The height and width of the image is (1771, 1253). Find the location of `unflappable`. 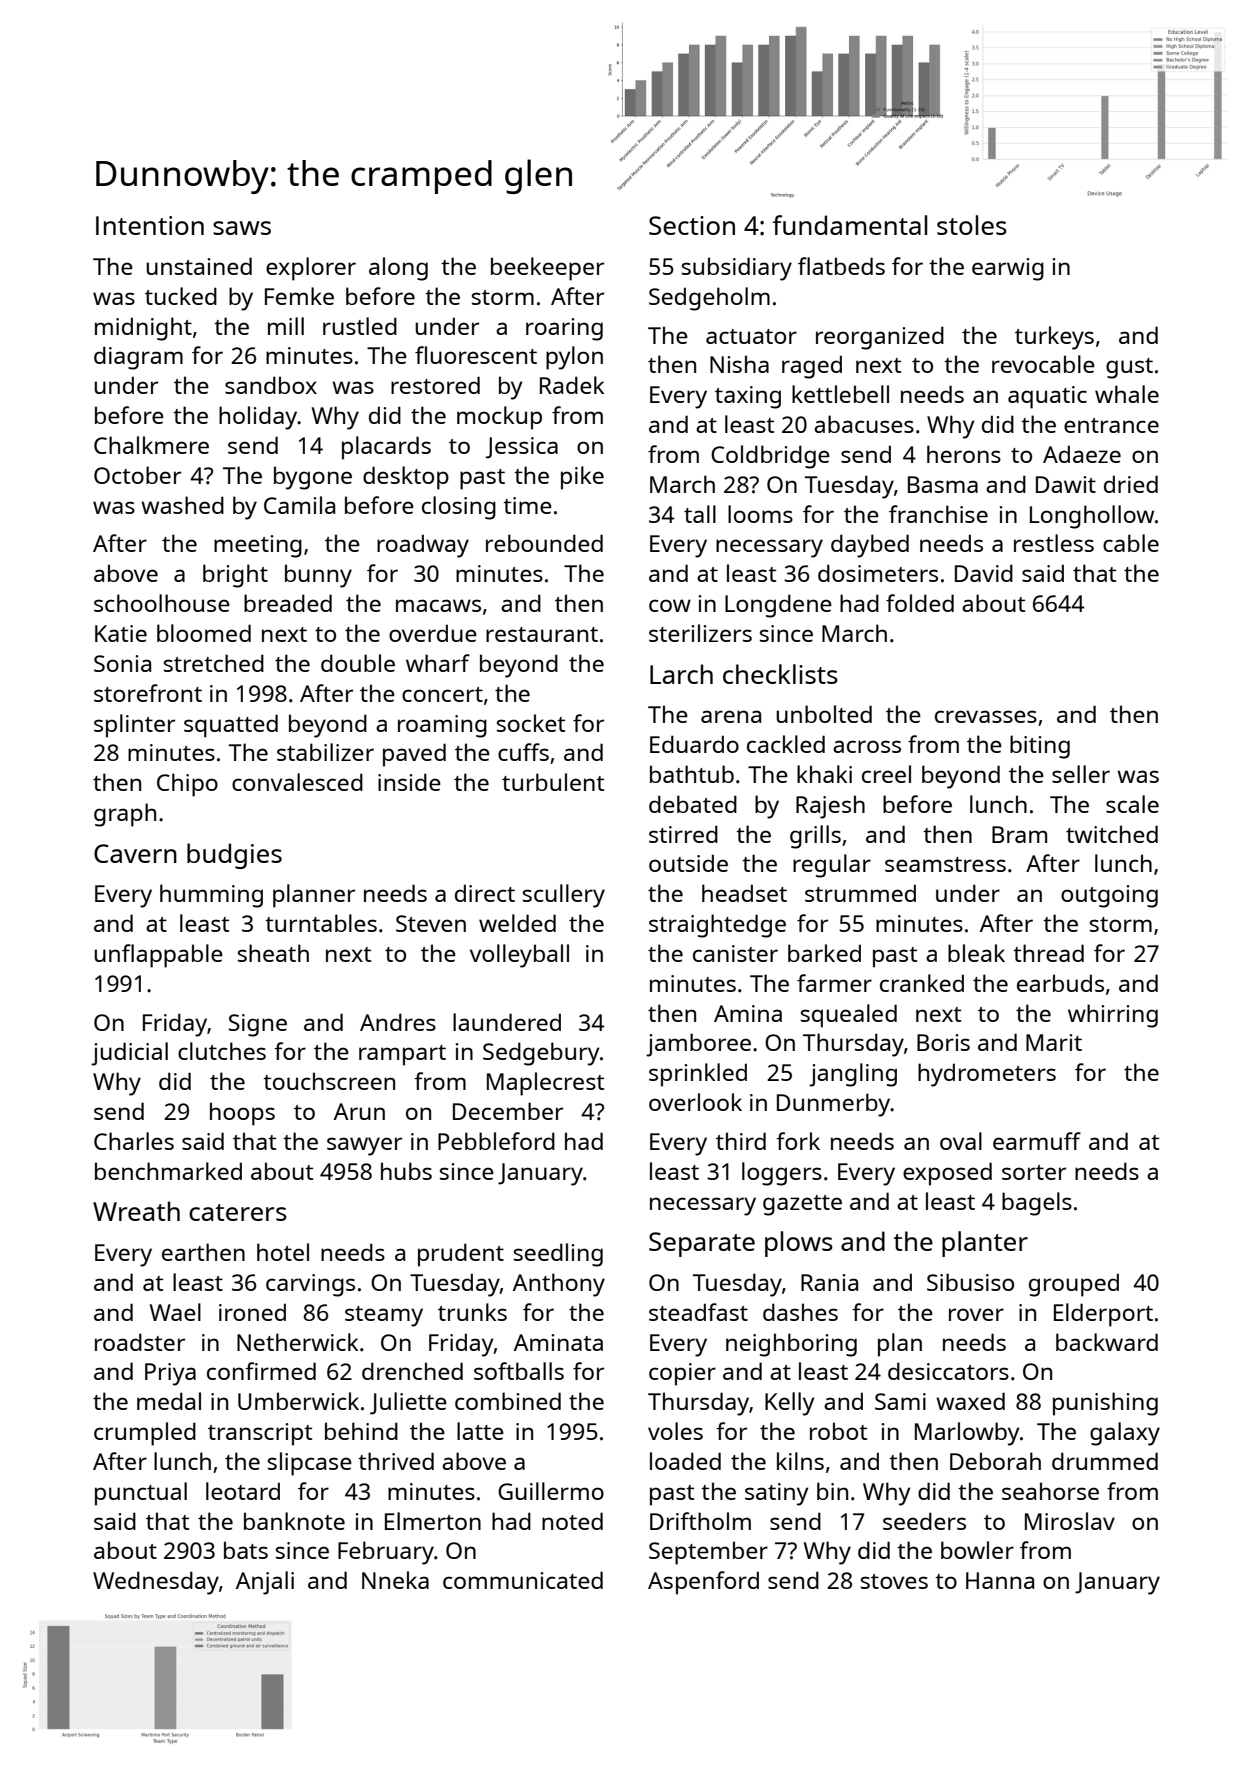

unflappable is located at coordinates (158, 956).
